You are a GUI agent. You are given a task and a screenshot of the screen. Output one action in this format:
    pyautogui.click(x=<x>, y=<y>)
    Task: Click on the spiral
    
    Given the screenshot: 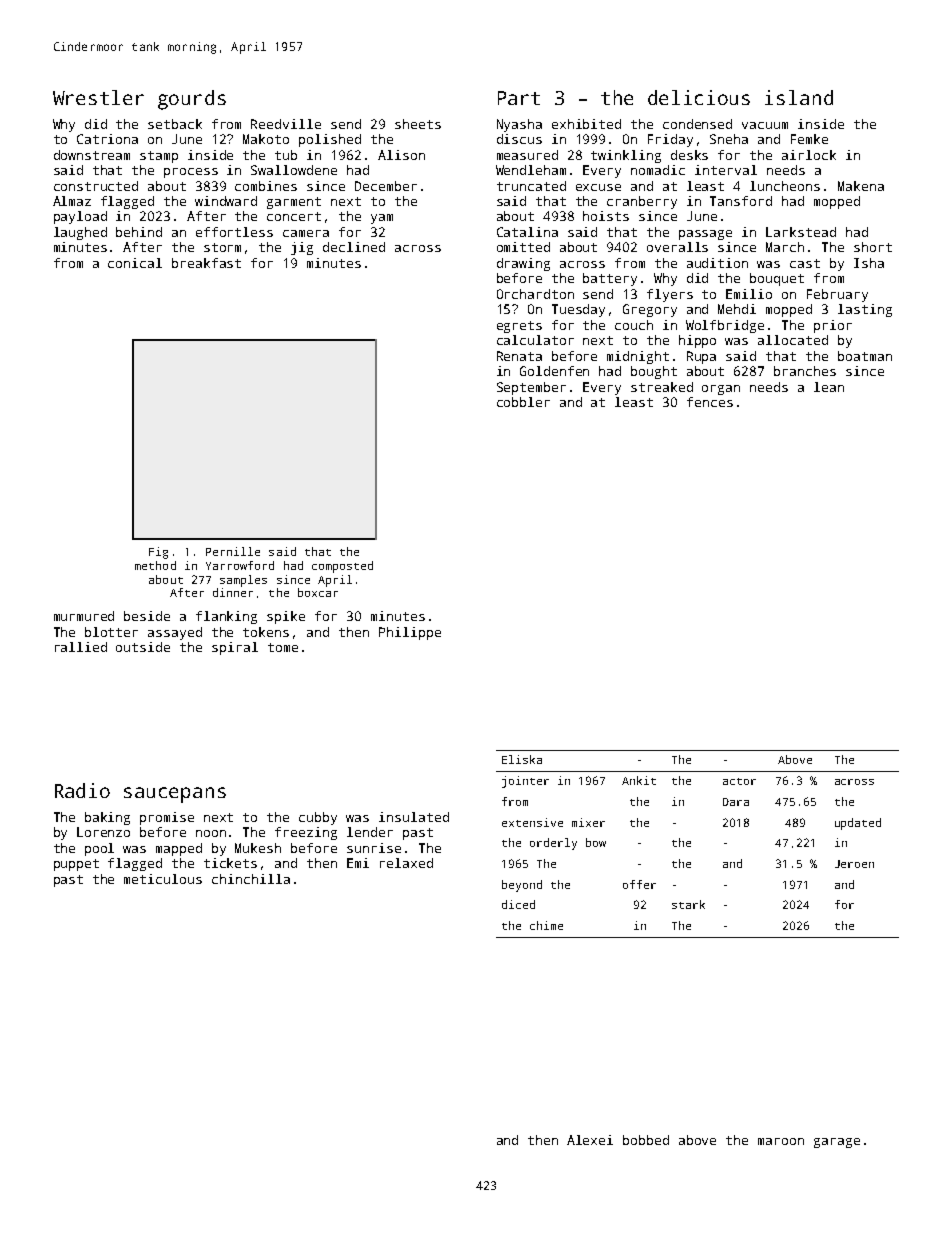 What is the action you would take?
    pyautogui.click(x=235, y=648)
